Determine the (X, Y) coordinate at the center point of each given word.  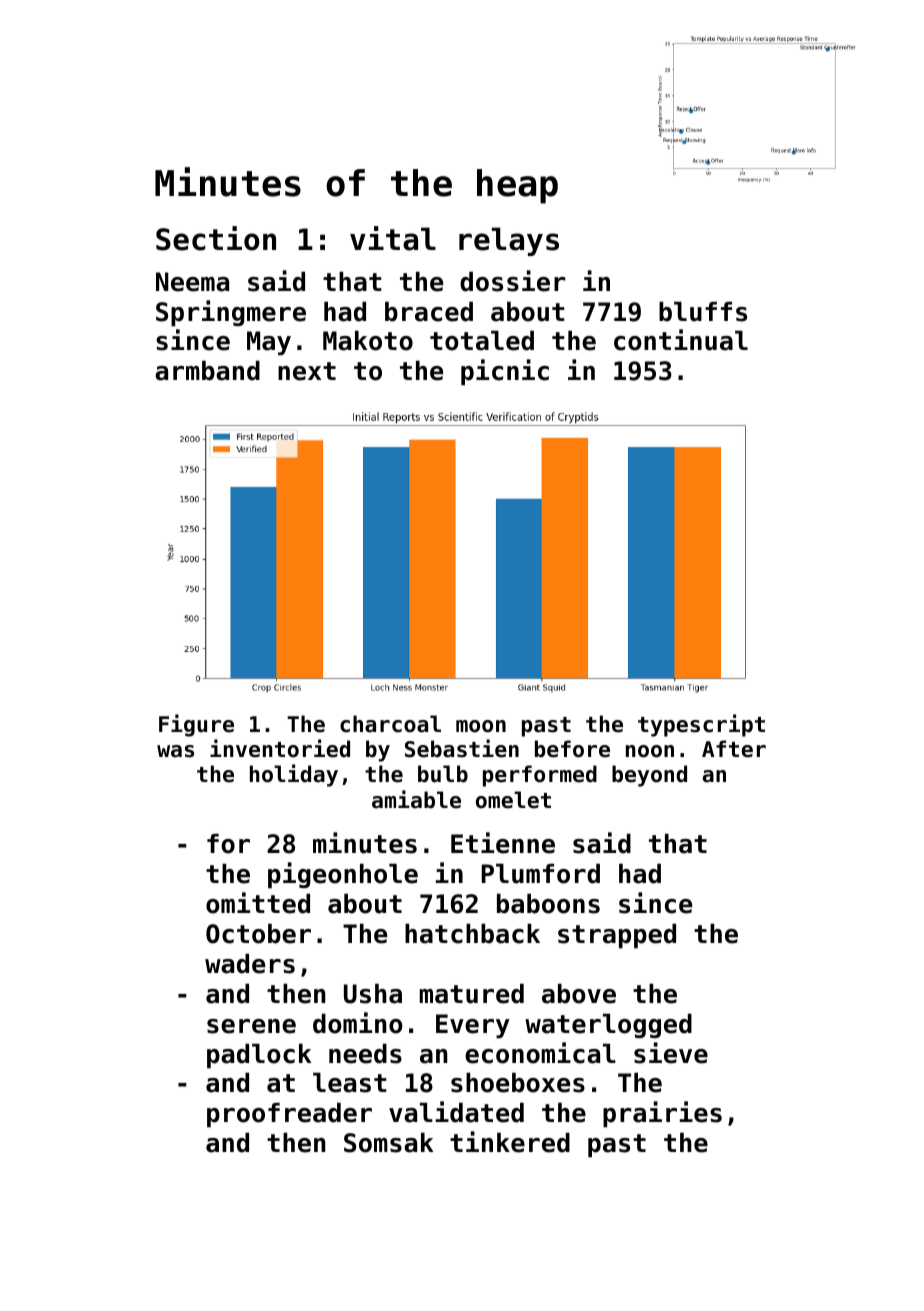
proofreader (289, 1115)
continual (681, 340)
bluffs (703, 311)
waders (250, 963)
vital (393, 238)
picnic (505, 372)
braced (429, 311)
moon (481, 726)
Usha (373, 993)
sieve (671, 1053)
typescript (701, 725)
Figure (196, 725)
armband (207, 370)
